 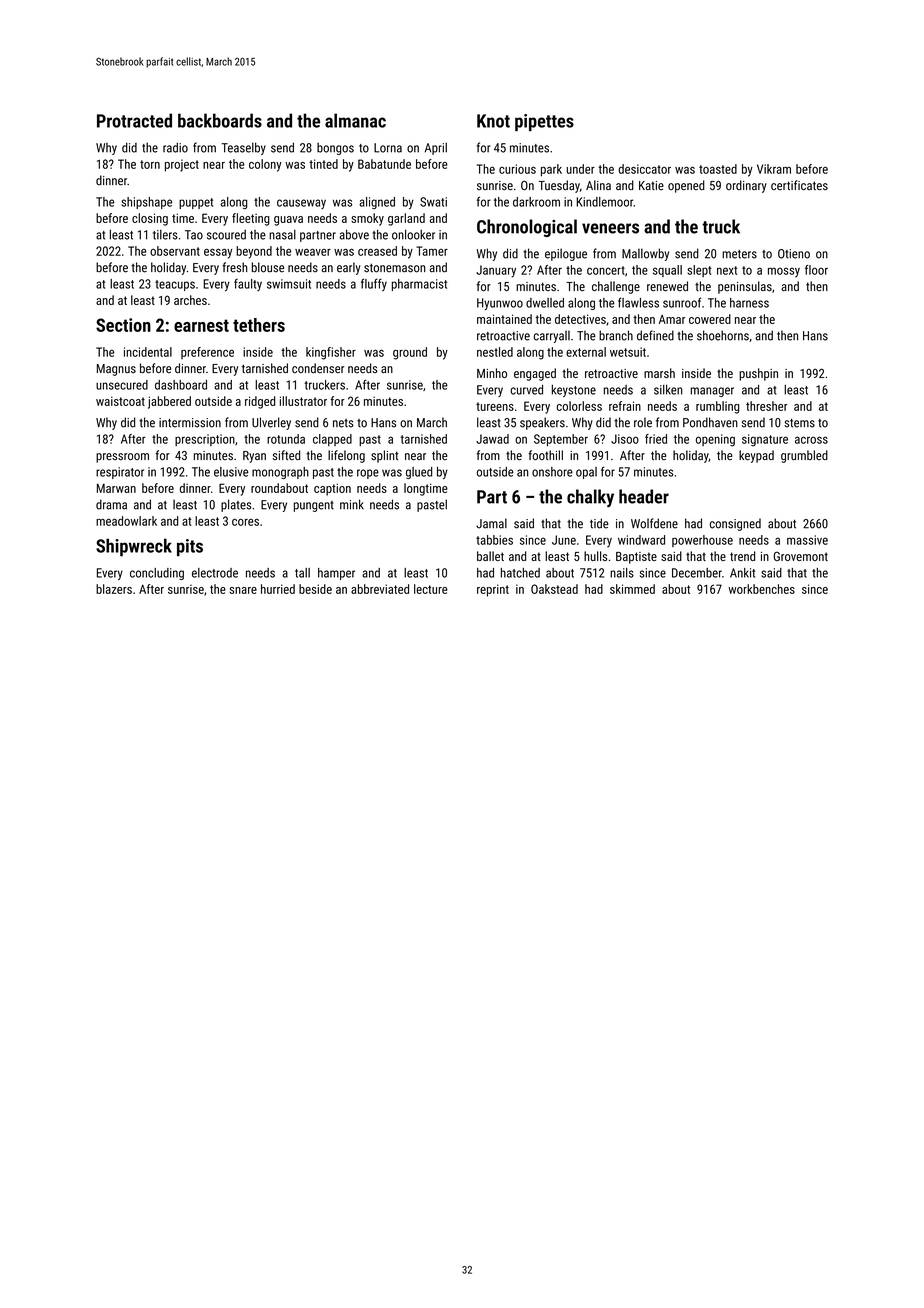 What do you see at coordinates (610, 228) in the image?
I see `veneers` at bounding box center [610, 228].
